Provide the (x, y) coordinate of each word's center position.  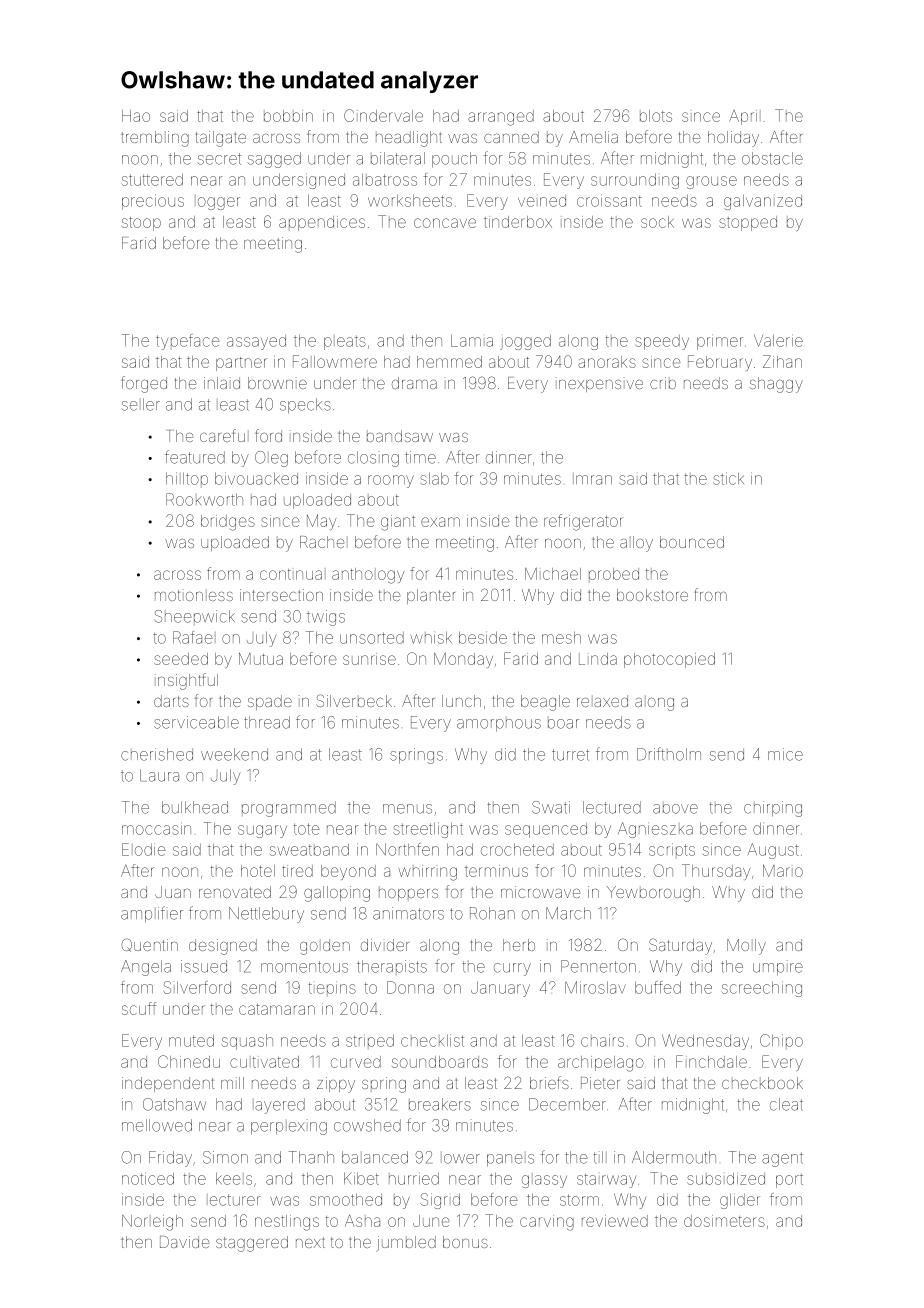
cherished (157, 754)
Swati (551, 807)
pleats (345, 343)
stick (728, 478)
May (321, 522)
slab (434, 479)
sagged (274, 160)
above (675, 809)
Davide (185, 1242)
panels (510, 1160)
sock (657, 222)
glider (740, 1201)
